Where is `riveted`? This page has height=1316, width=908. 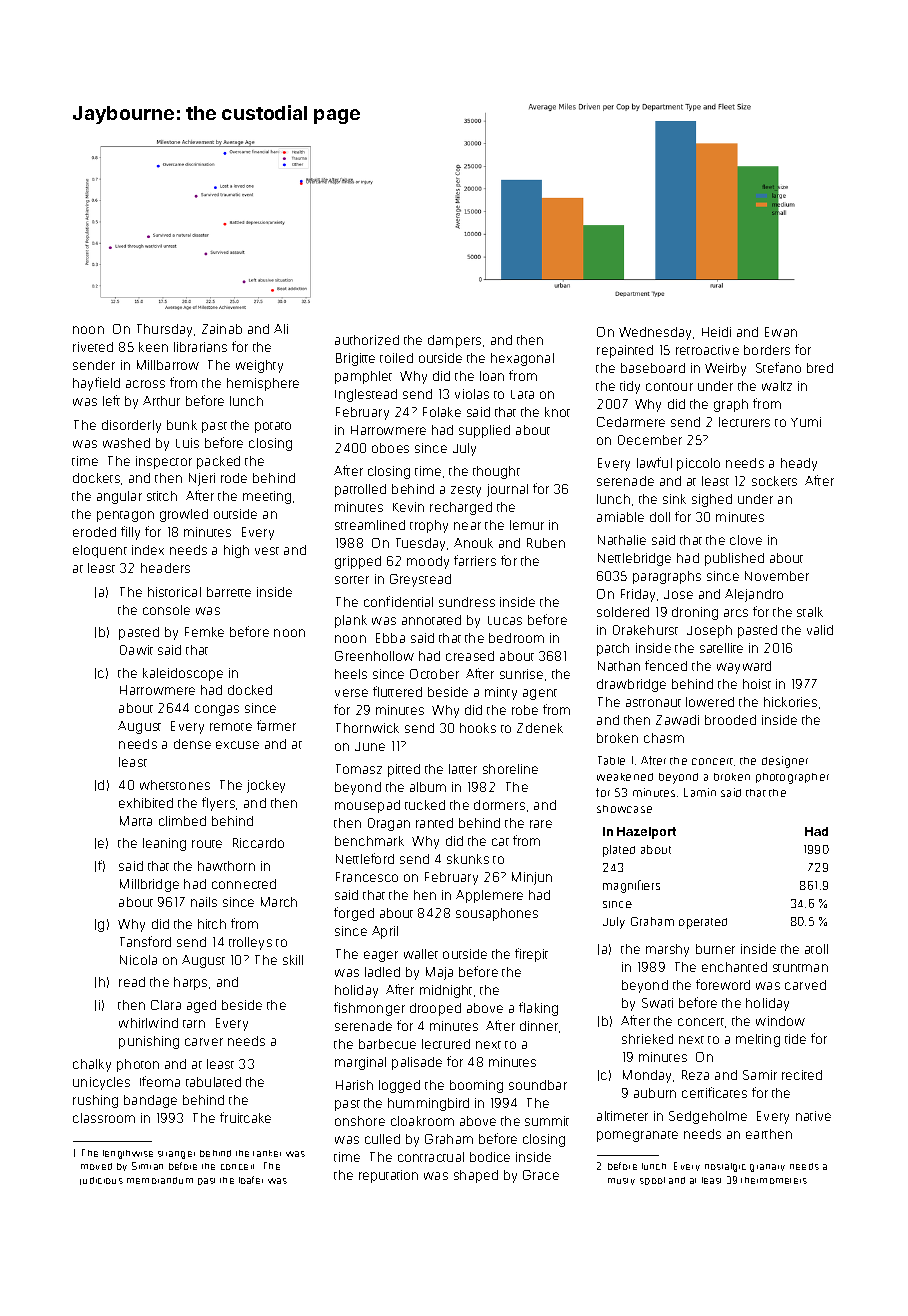
riveted is located at coordinates (93, 347).
